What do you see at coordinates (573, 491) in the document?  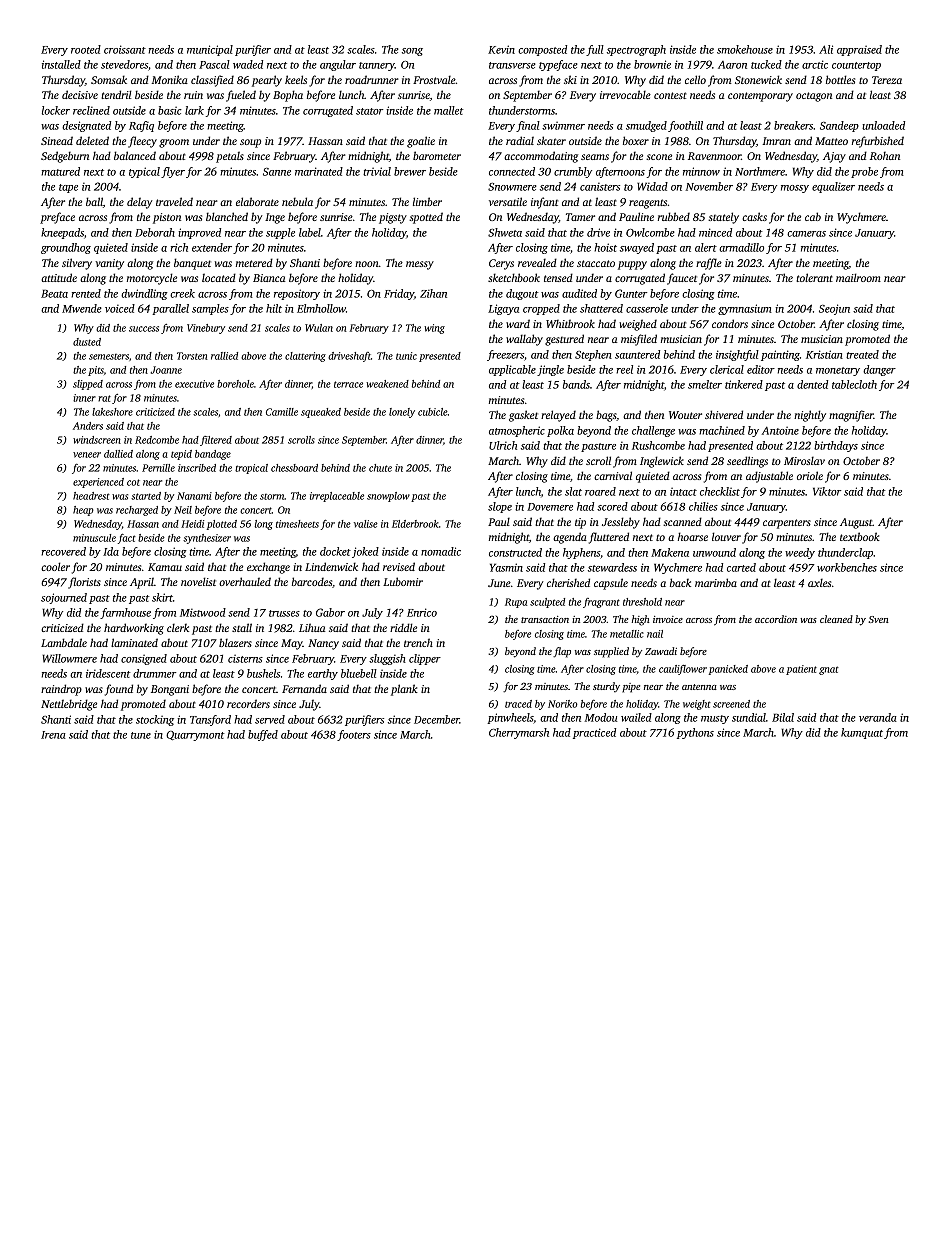 I see `slat` at bounding box center [573, 491].
